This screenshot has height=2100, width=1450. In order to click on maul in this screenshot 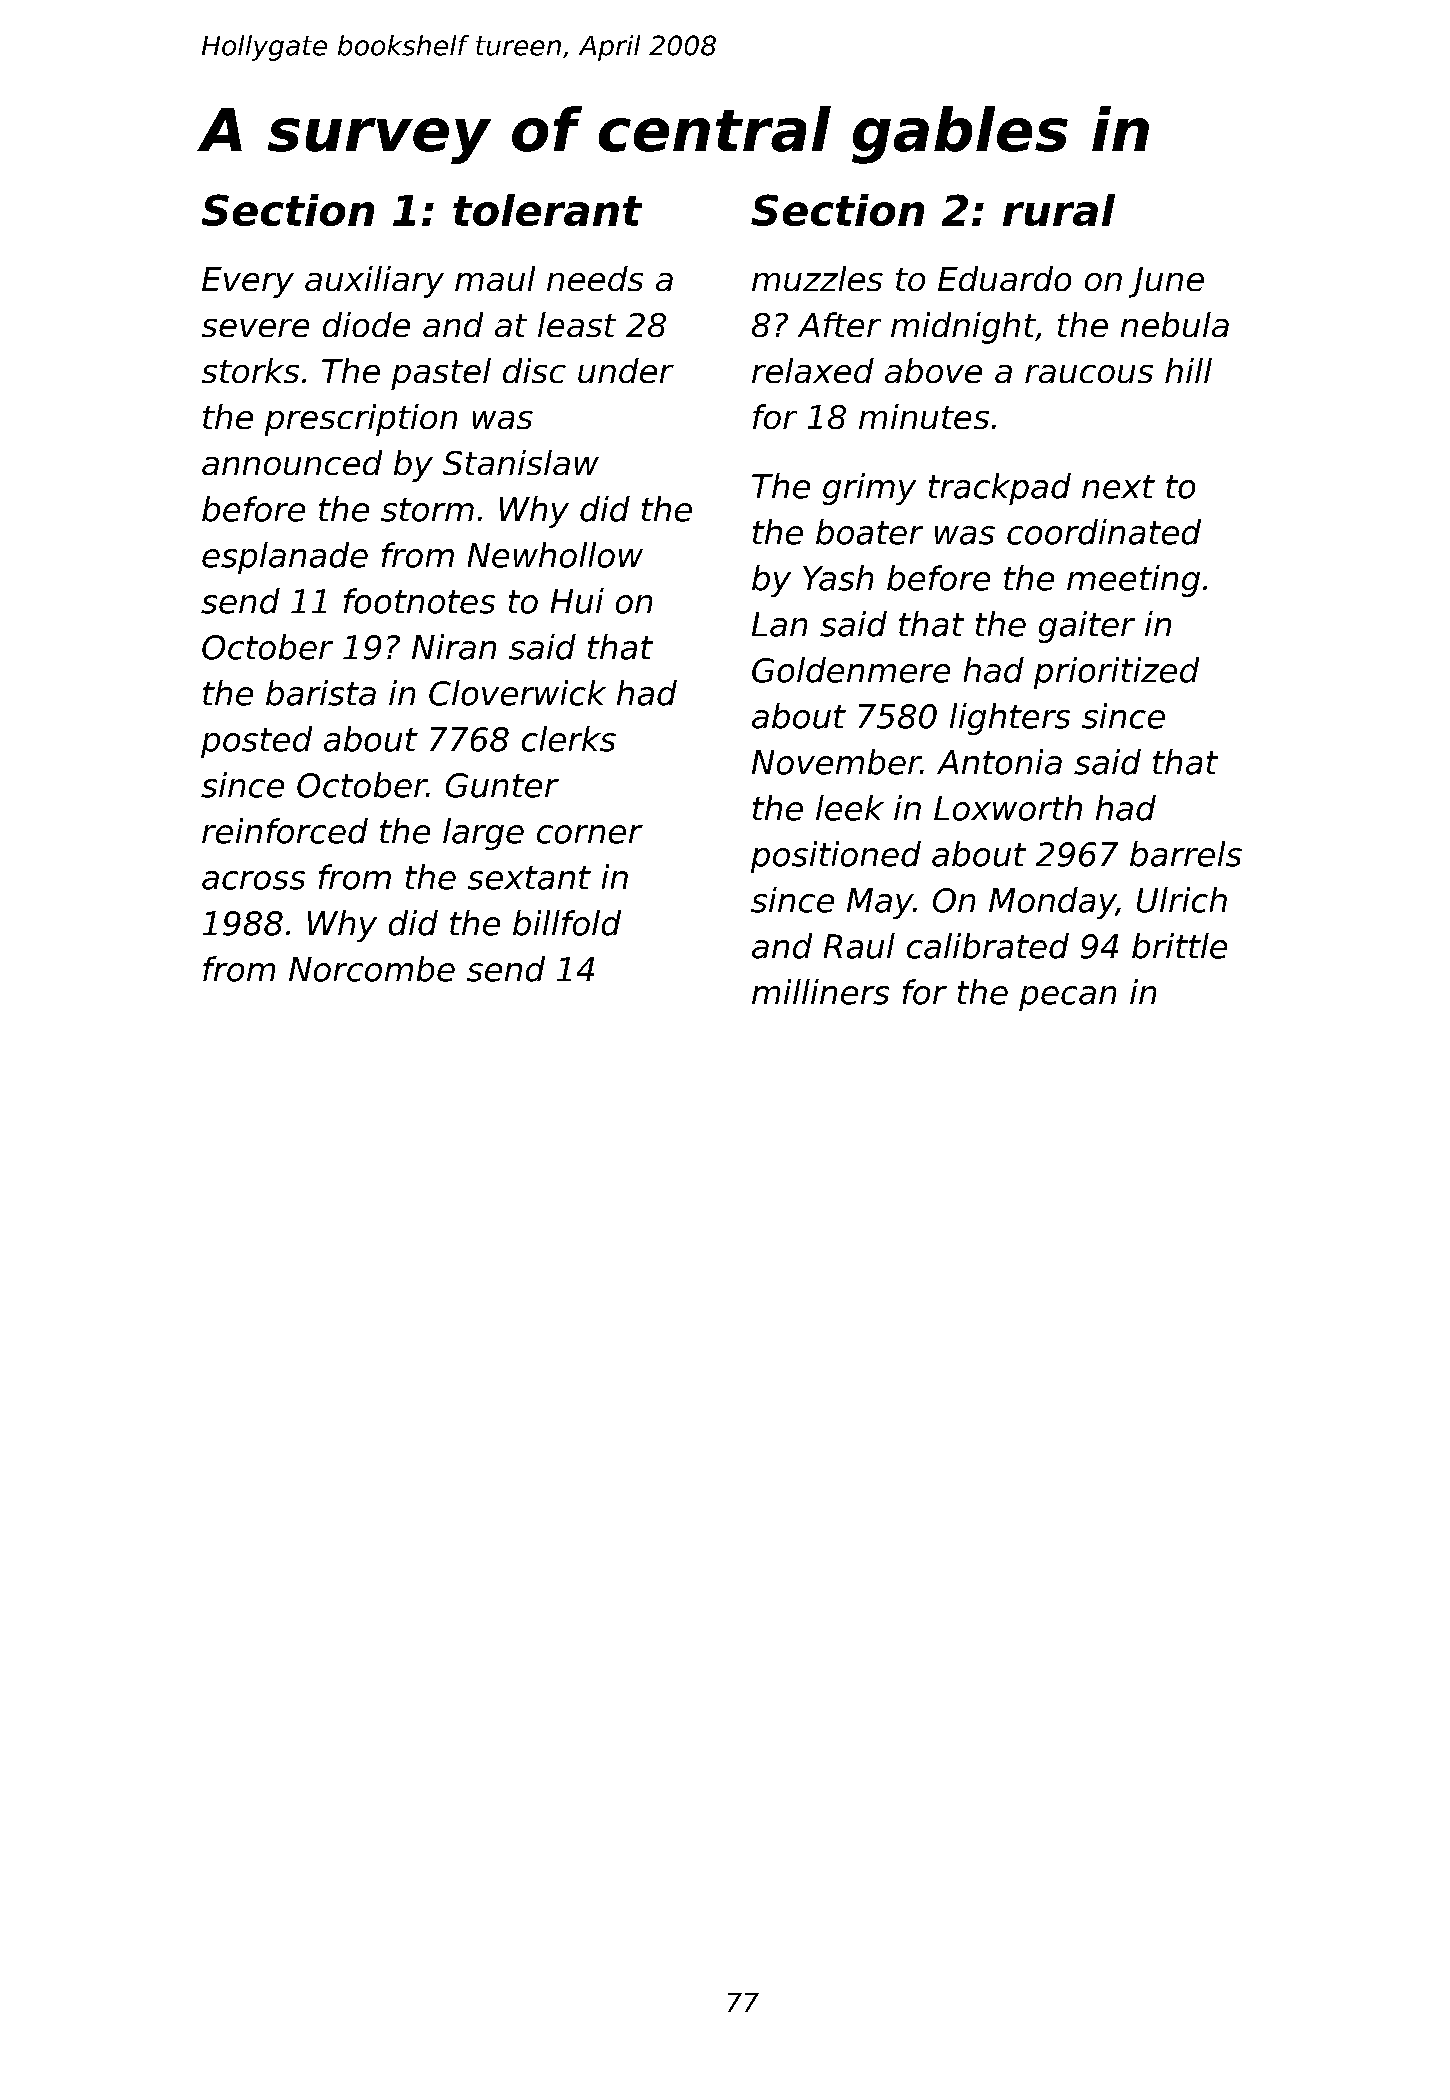, I will do `click(495, 278)`.
